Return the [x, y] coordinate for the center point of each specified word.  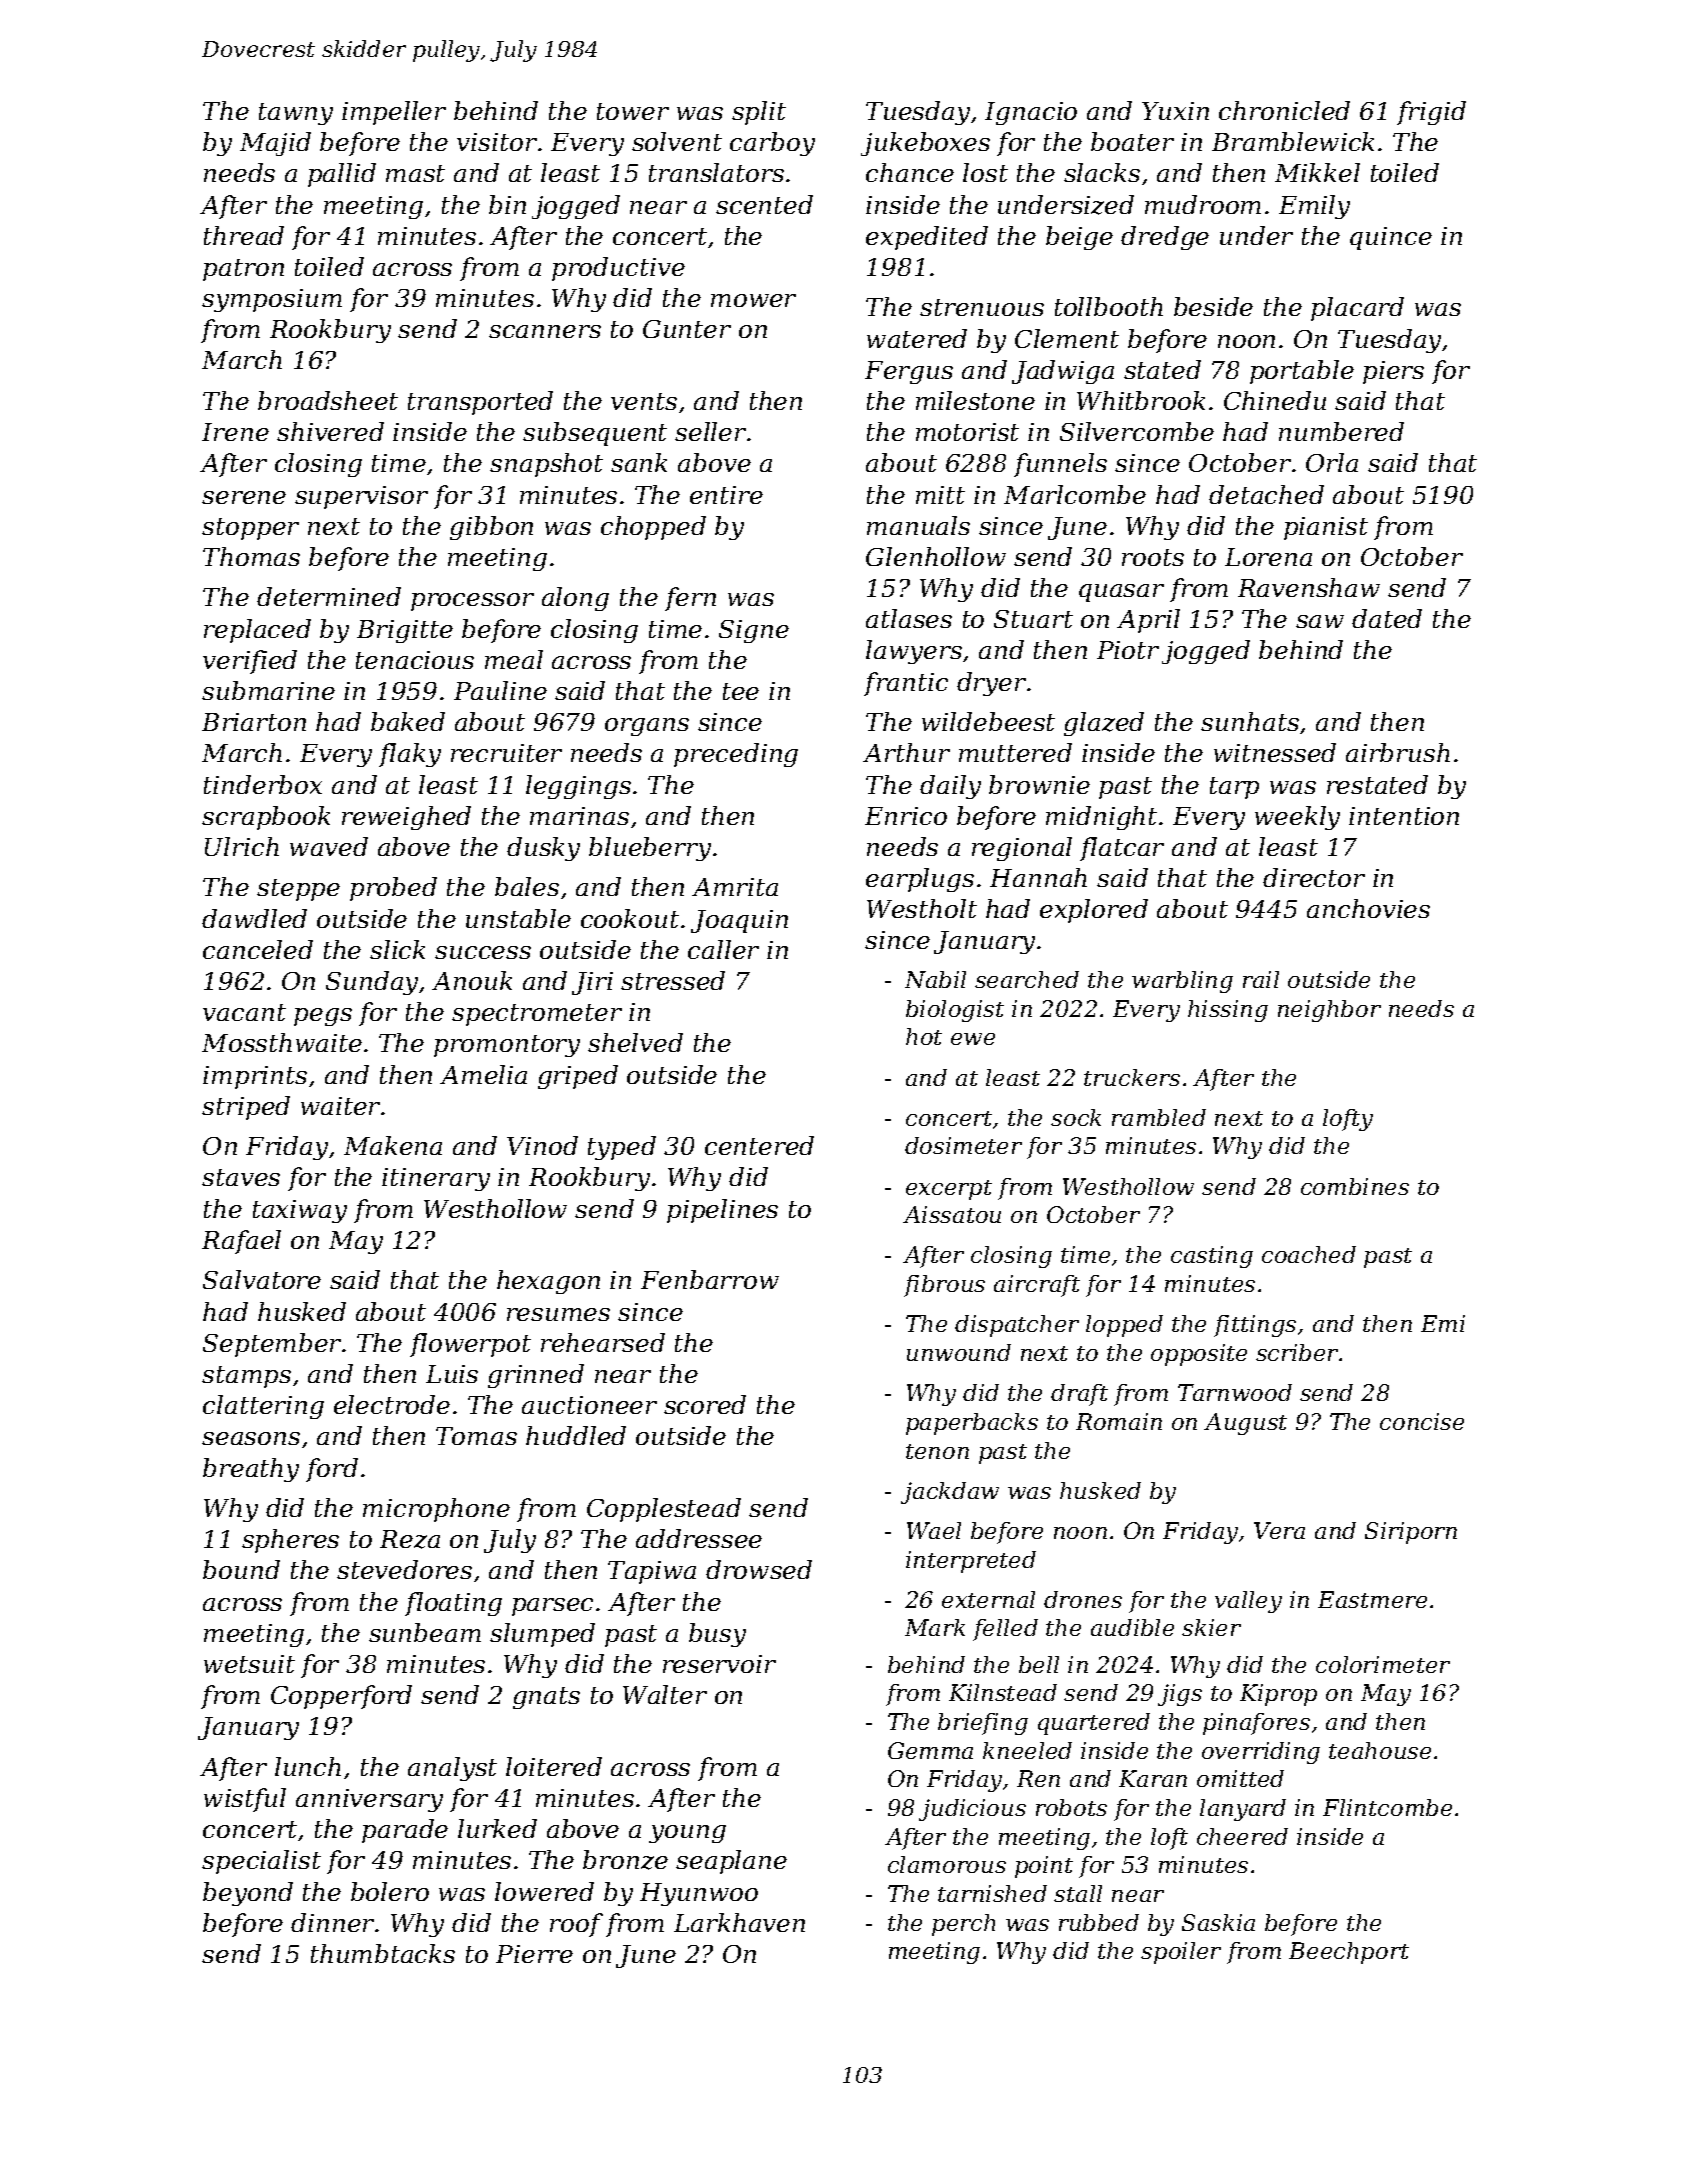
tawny [296, 114]
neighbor [1329, 1011]
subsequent [595, 434]
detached [1266, 494]
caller [723, 949]
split [759, 113]
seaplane [731, 1862]
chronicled [1284, 110]
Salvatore [262, 1279]
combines [1355, 1186]
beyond [248, 1894]
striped [246, 1108]
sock [1076, 1117]
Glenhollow [936, 556]
